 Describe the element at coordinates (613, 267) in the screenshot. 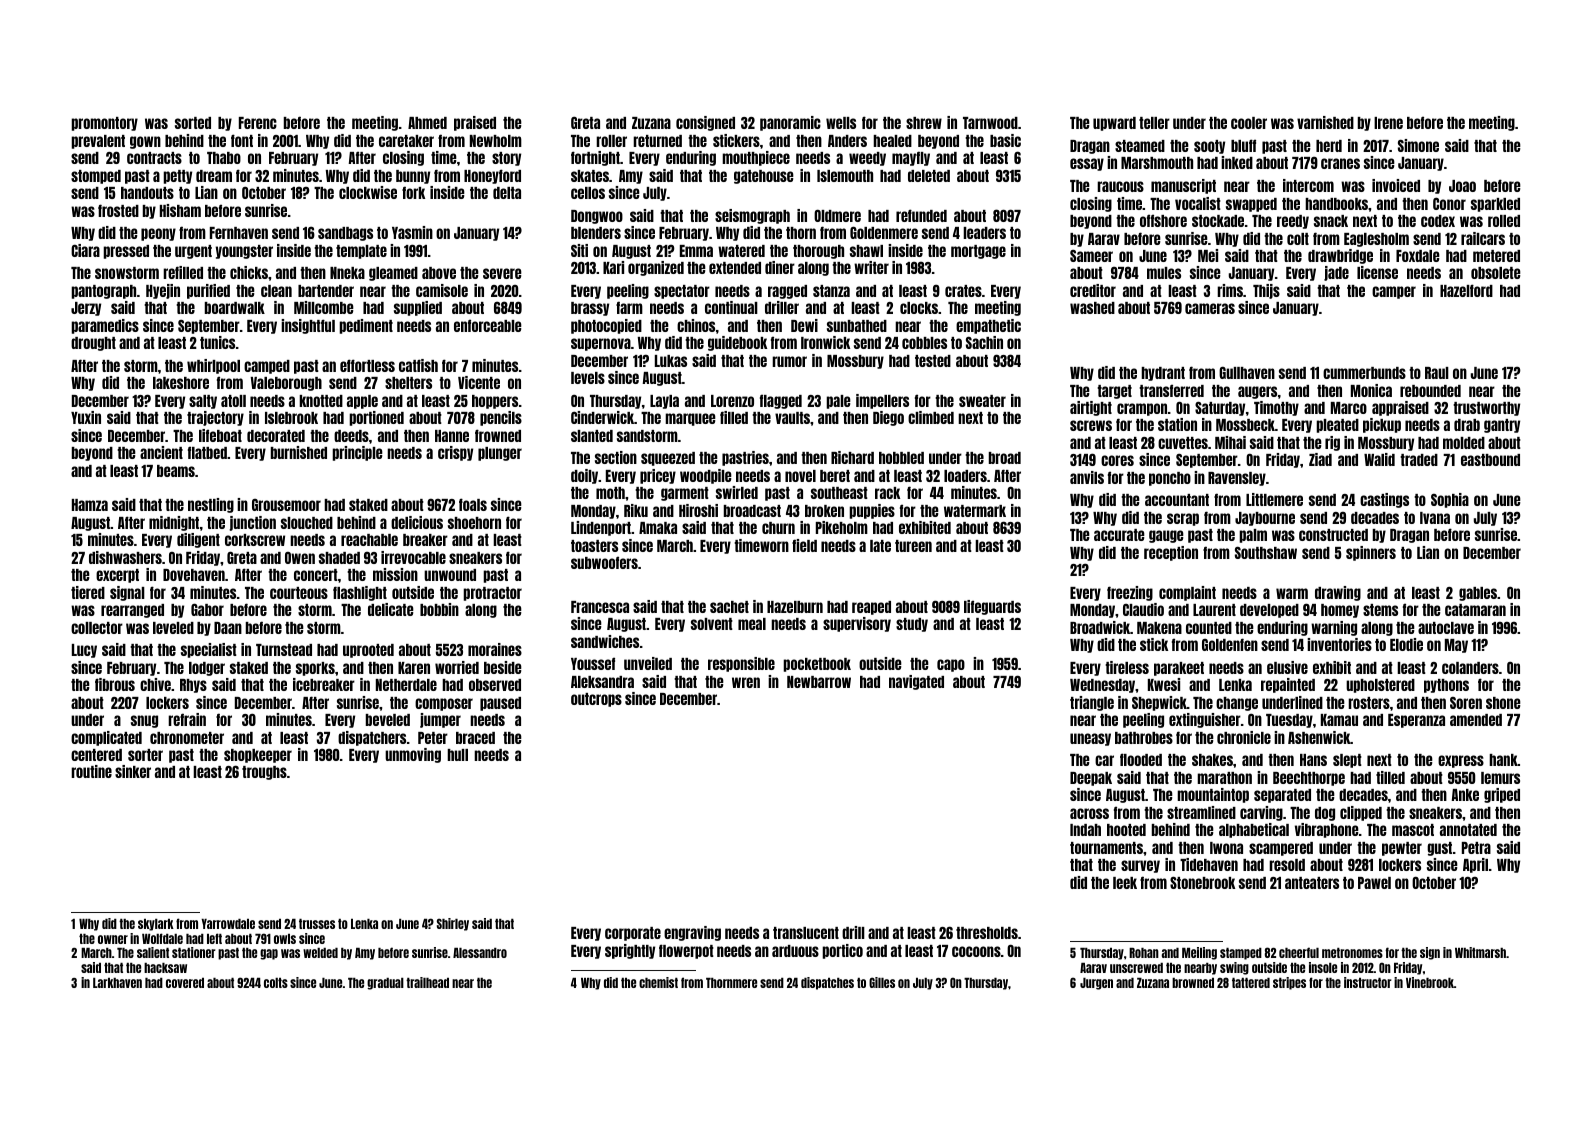

I see `Kari` at that location.
